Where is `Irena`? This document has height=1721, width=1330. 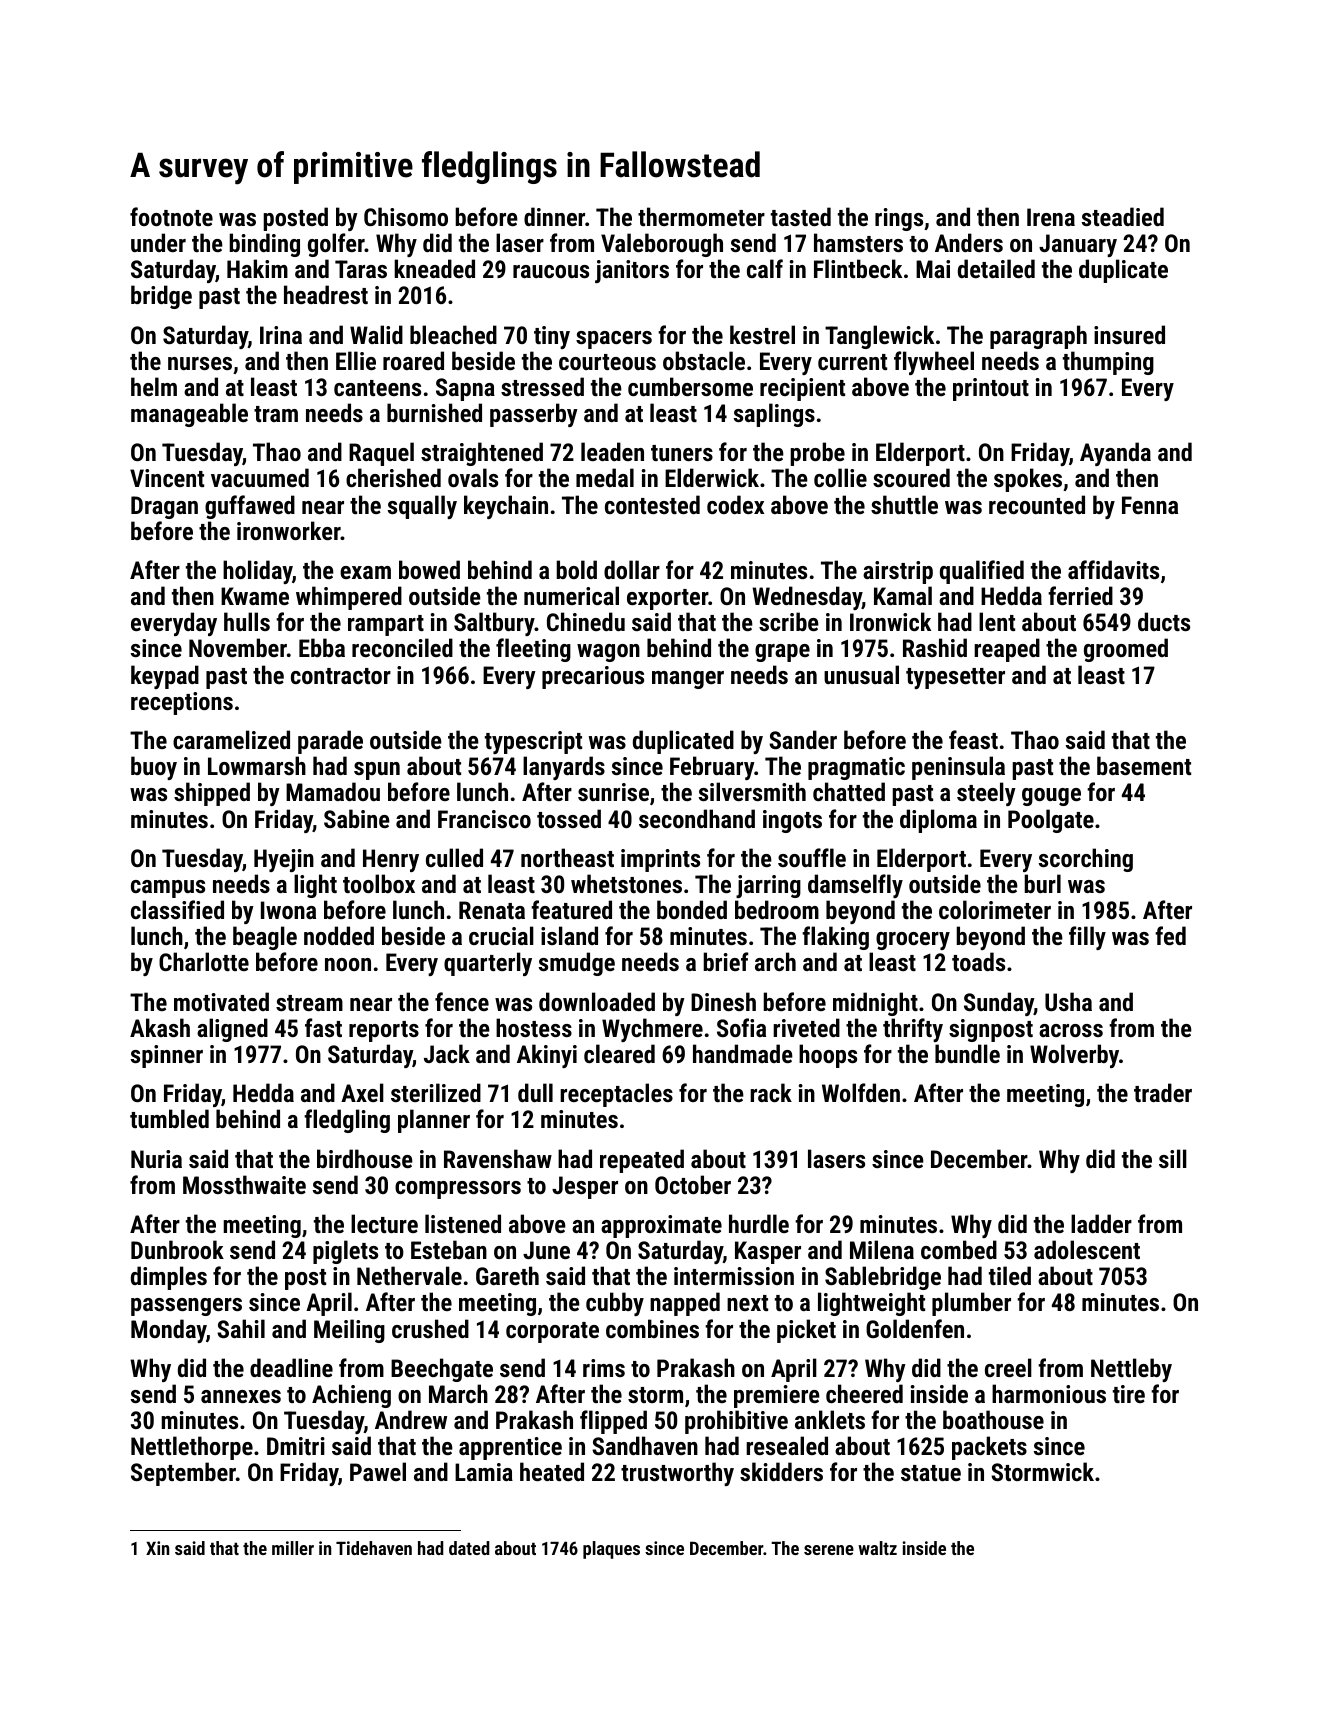
Irena is located at coordinates (1051, 217).
